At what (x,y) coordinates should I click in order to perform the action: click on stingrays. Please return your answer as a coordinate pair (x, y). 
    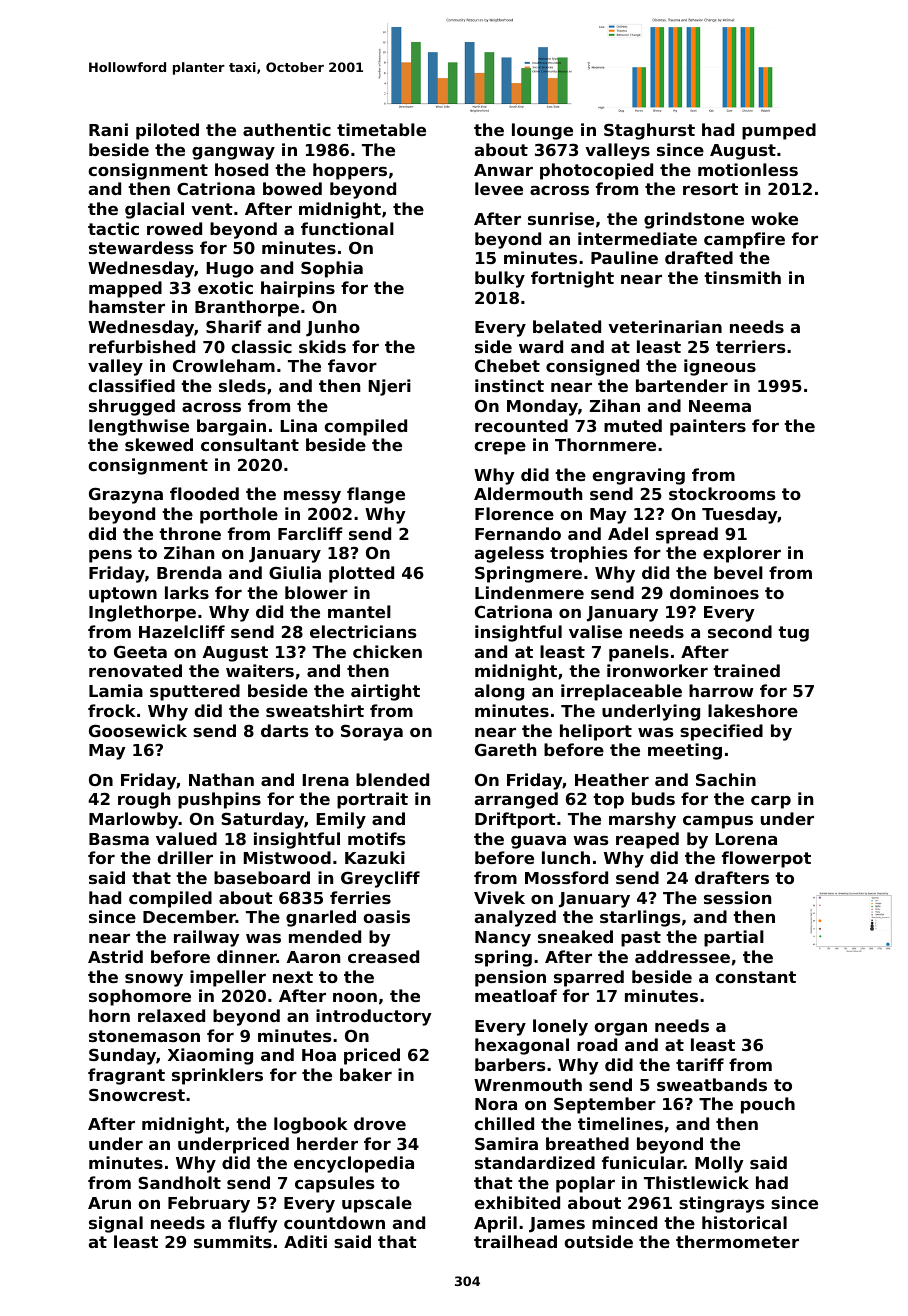
    Looking at the image, I should click on (722, 1204).
